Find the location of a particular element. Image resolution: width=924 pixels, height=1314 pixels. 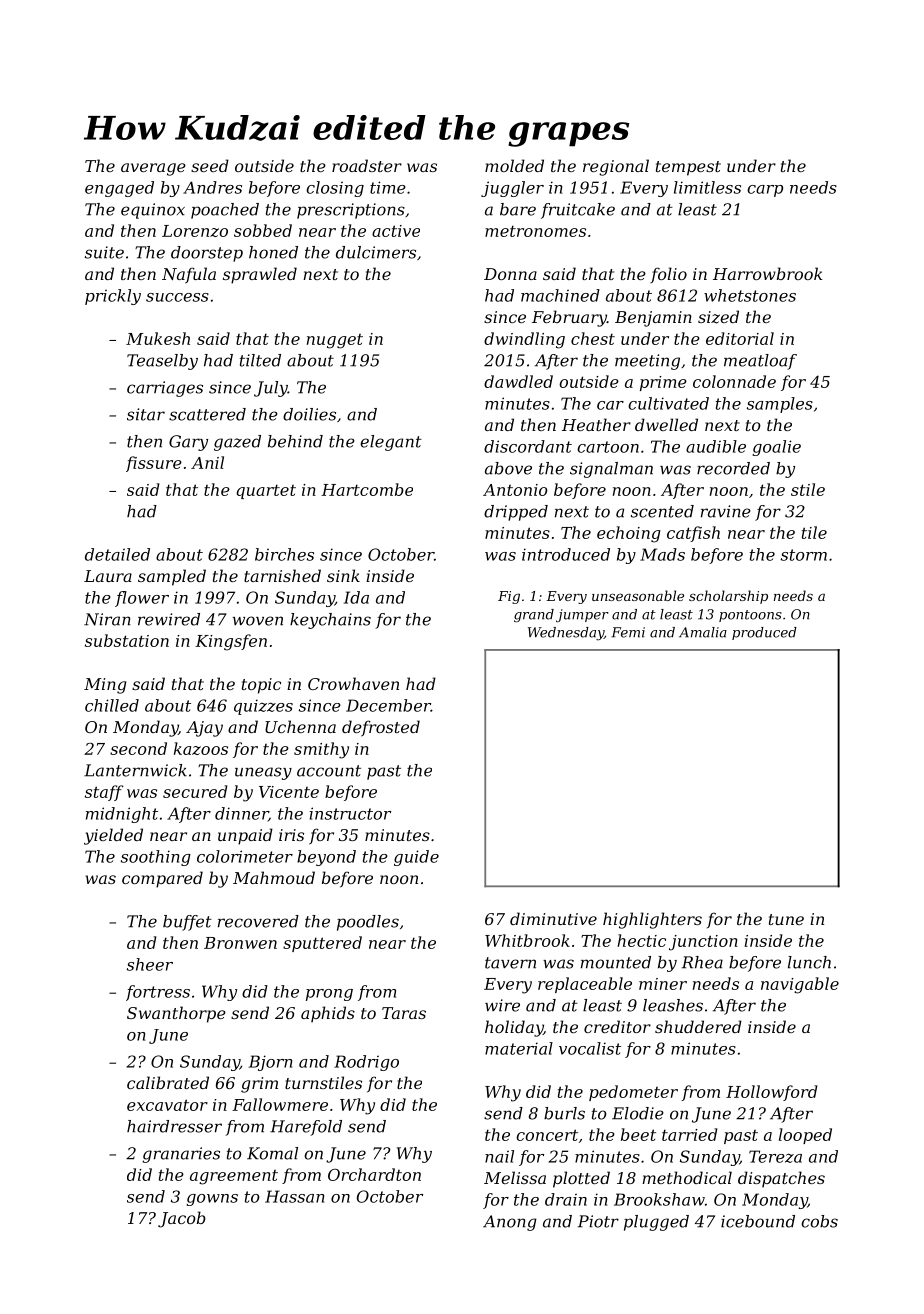

tempest is located at coordinates (688, 168).
